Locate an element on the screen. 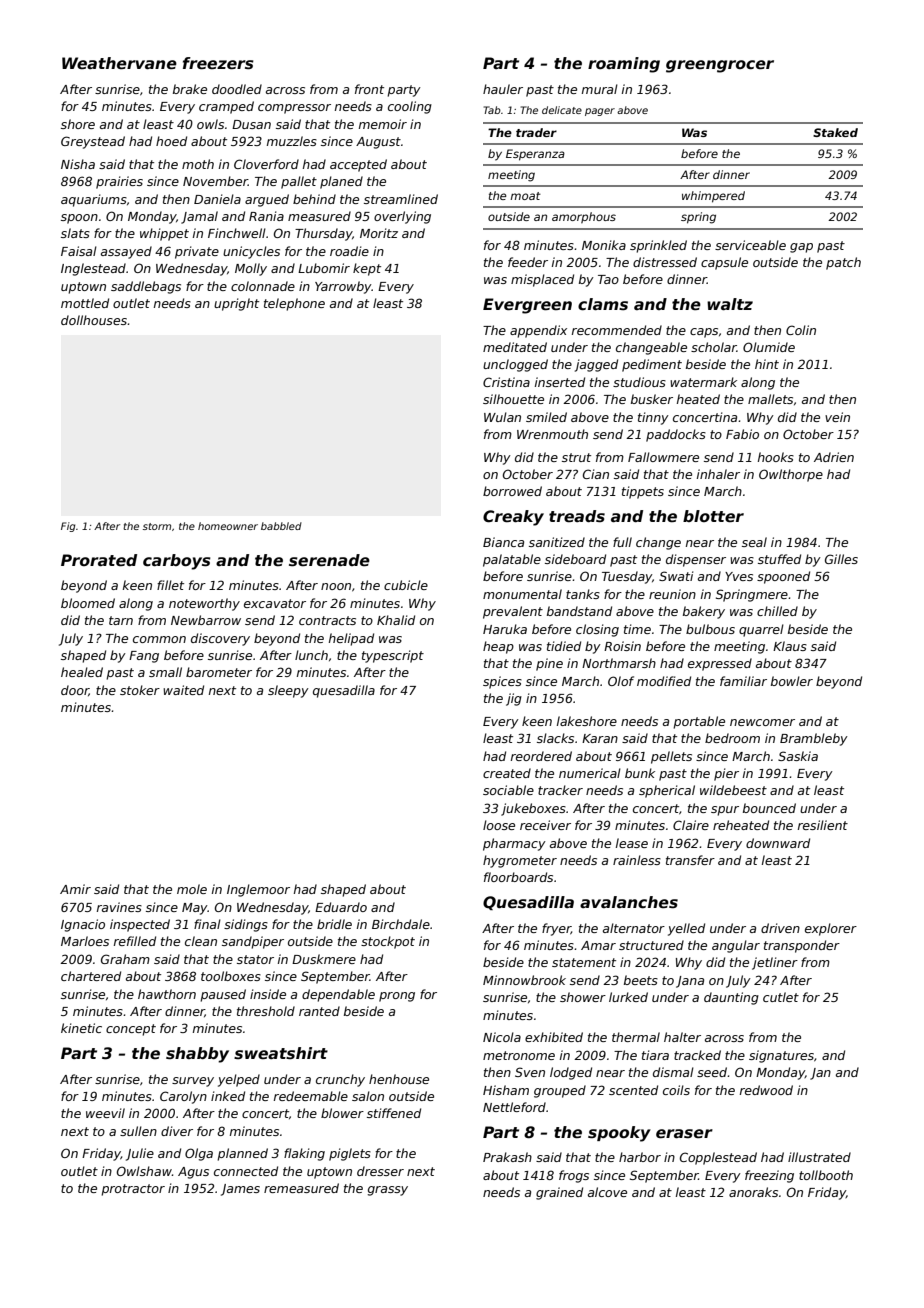 This screenshot has height=1308, width=924. sleepy is located at coordinates (288, 691).
